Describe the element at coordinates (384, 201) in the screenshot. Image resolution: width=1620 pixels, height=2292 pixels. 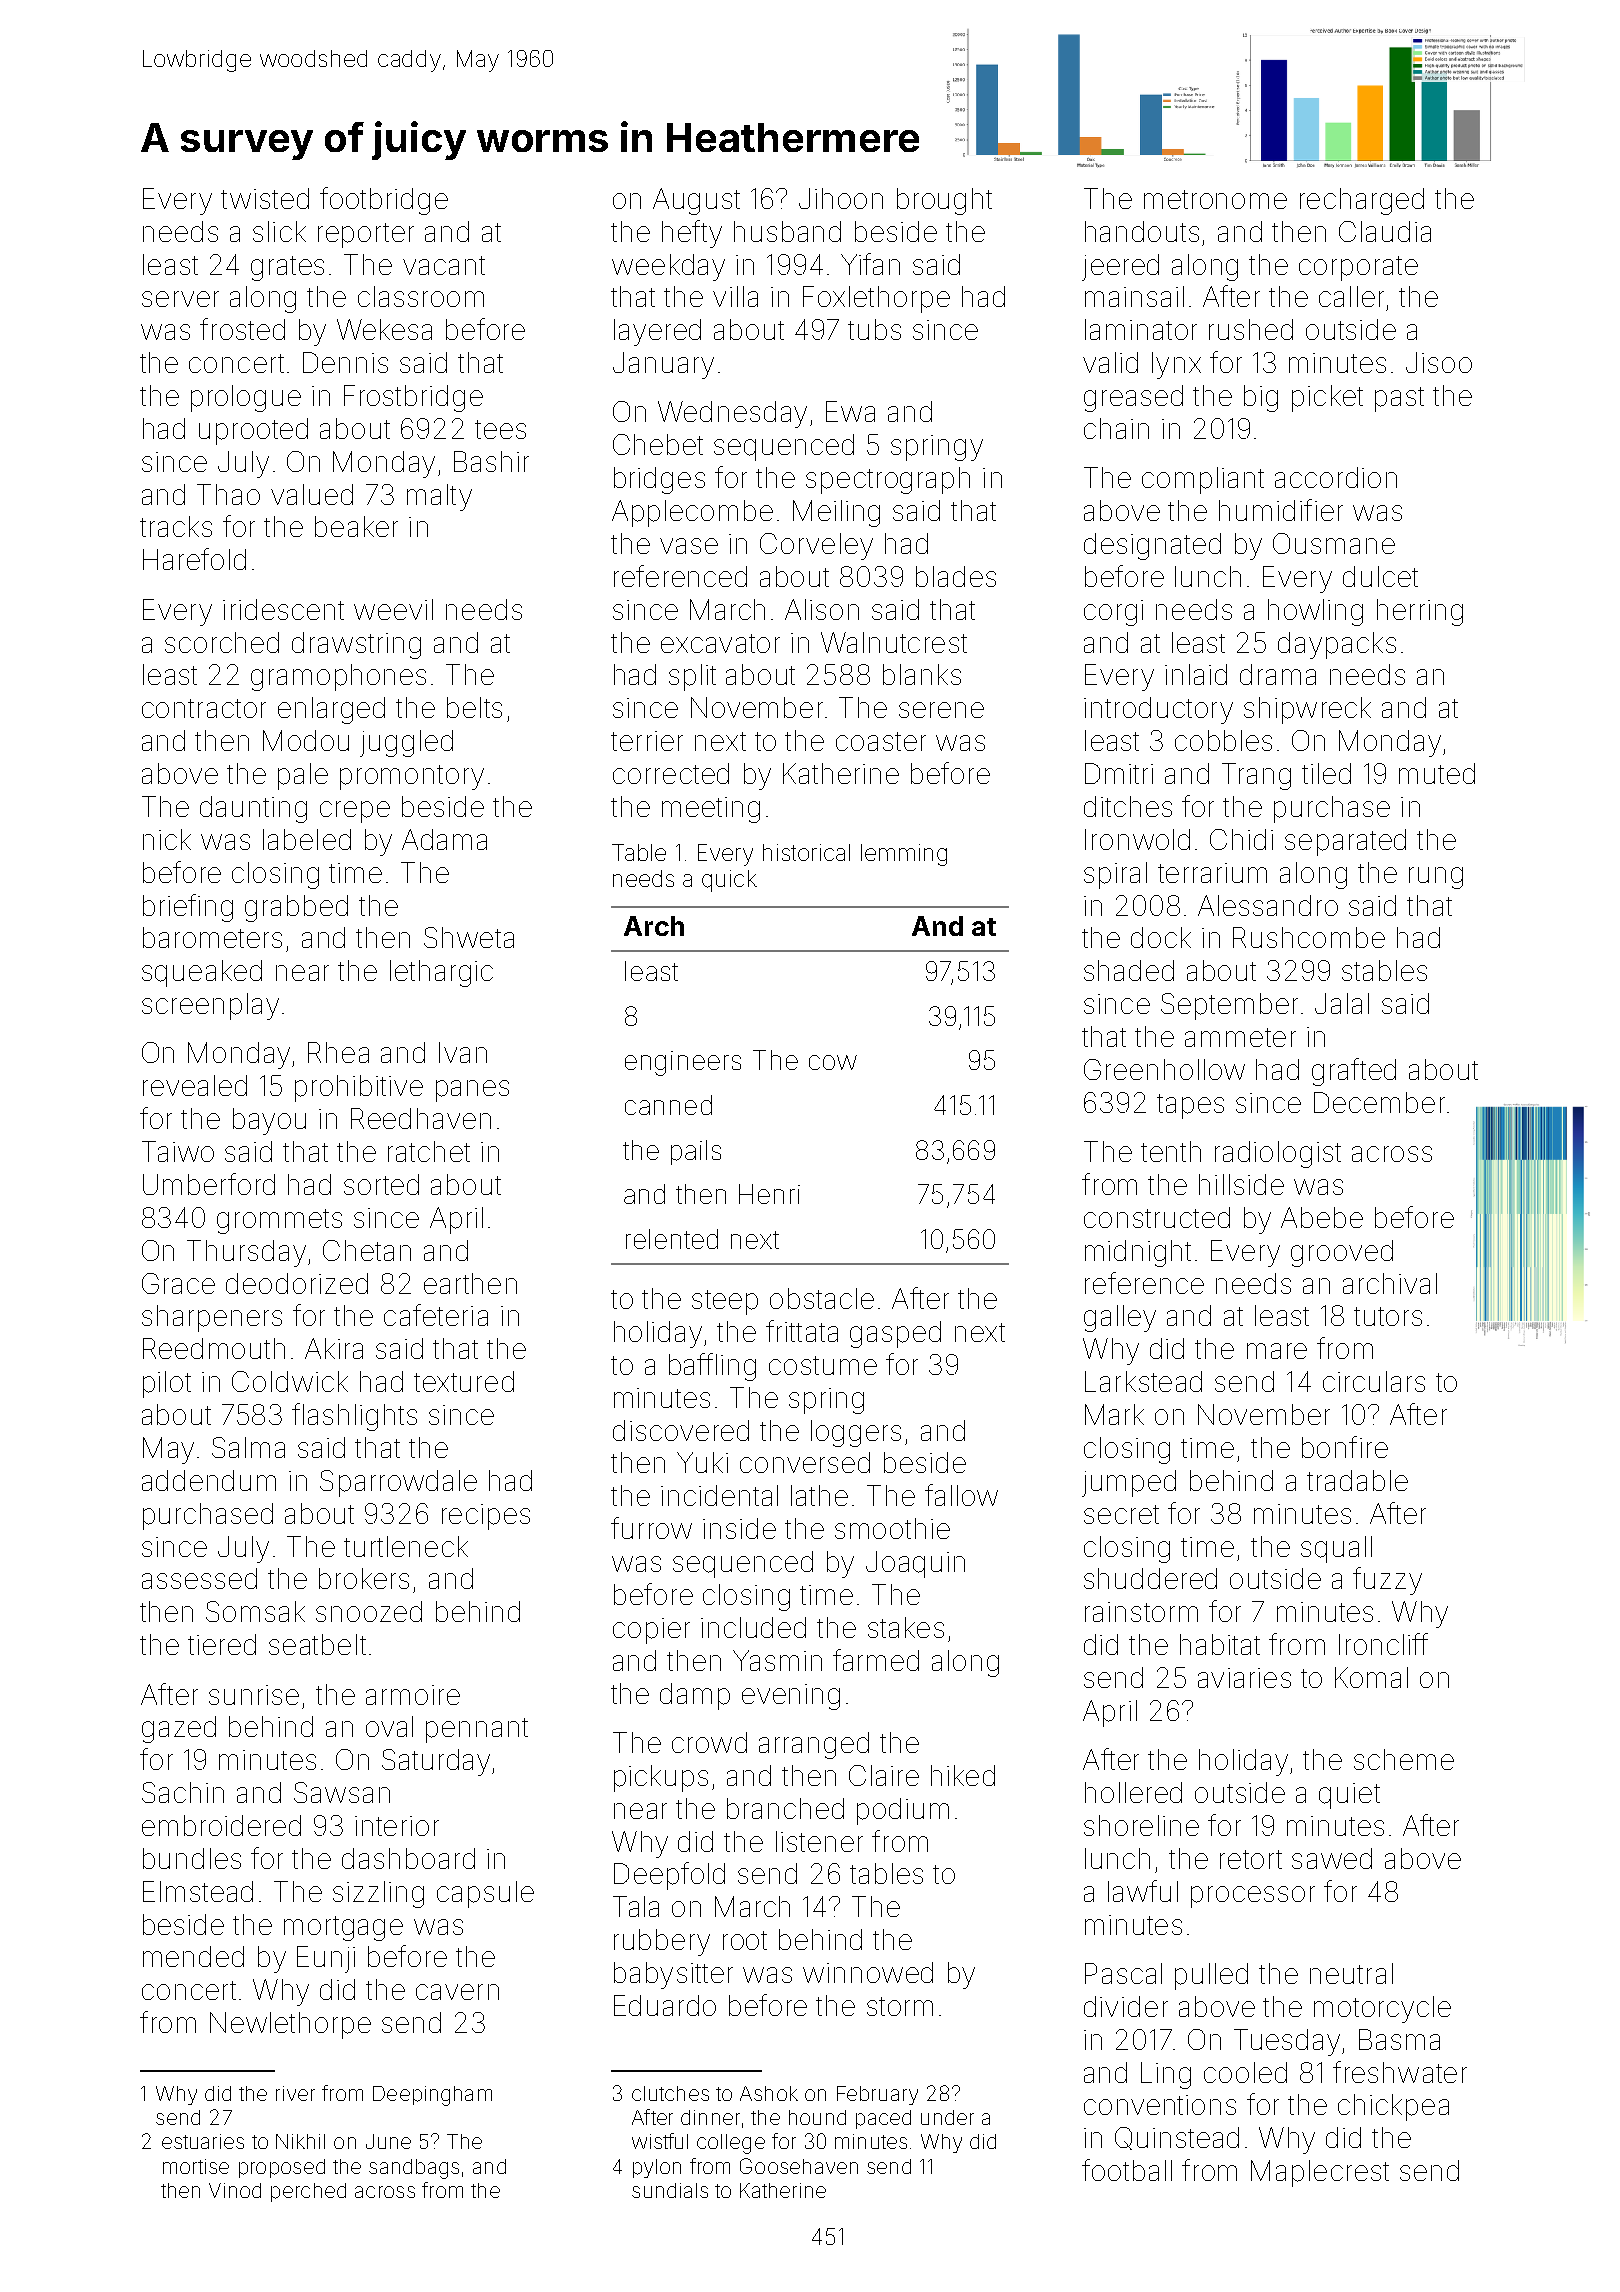
I see `footbridge` at that location.
